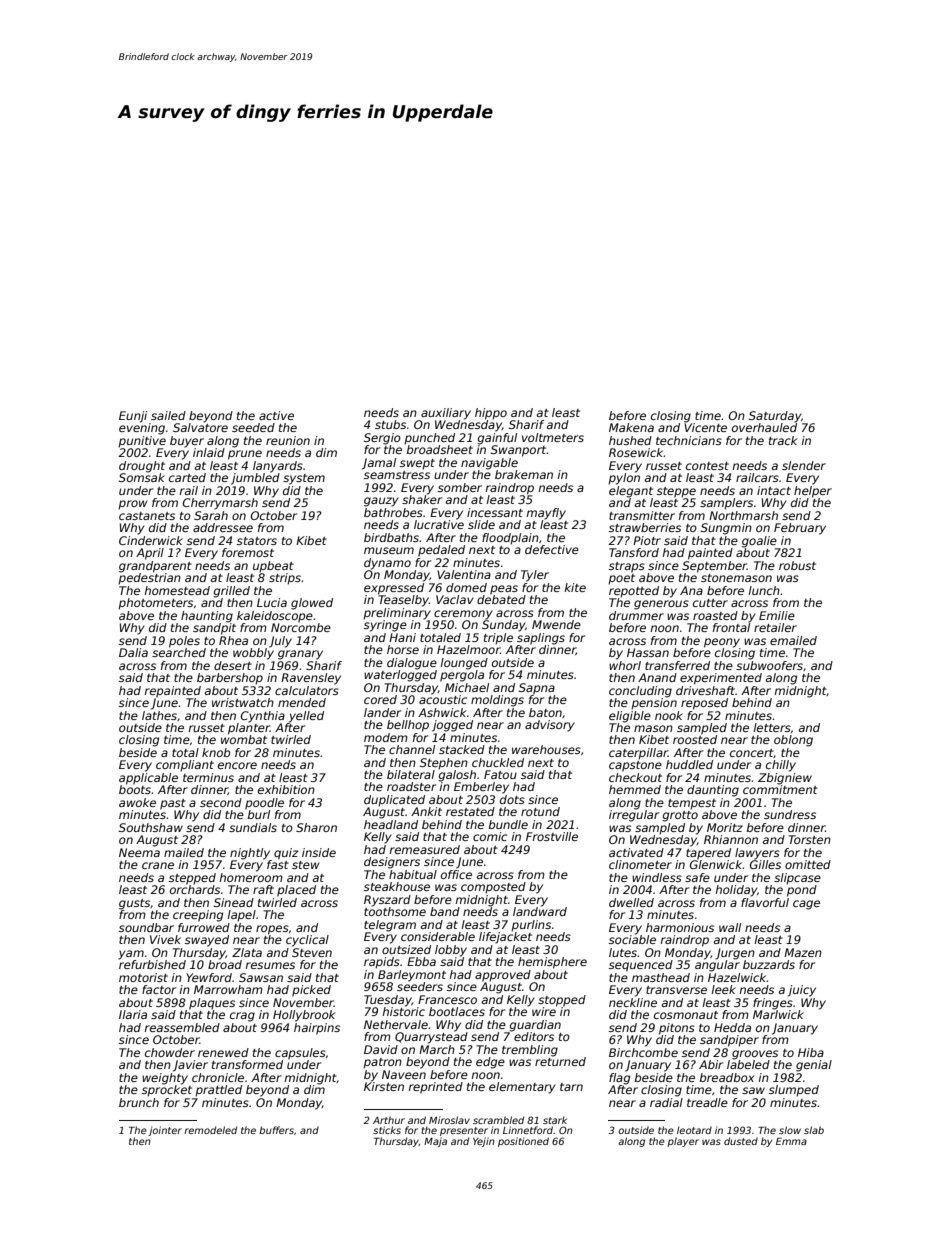  What do you see at coordinates (139, 1102) in the screenshot?
I see `brunch` at bounding box center [139, 1102].
